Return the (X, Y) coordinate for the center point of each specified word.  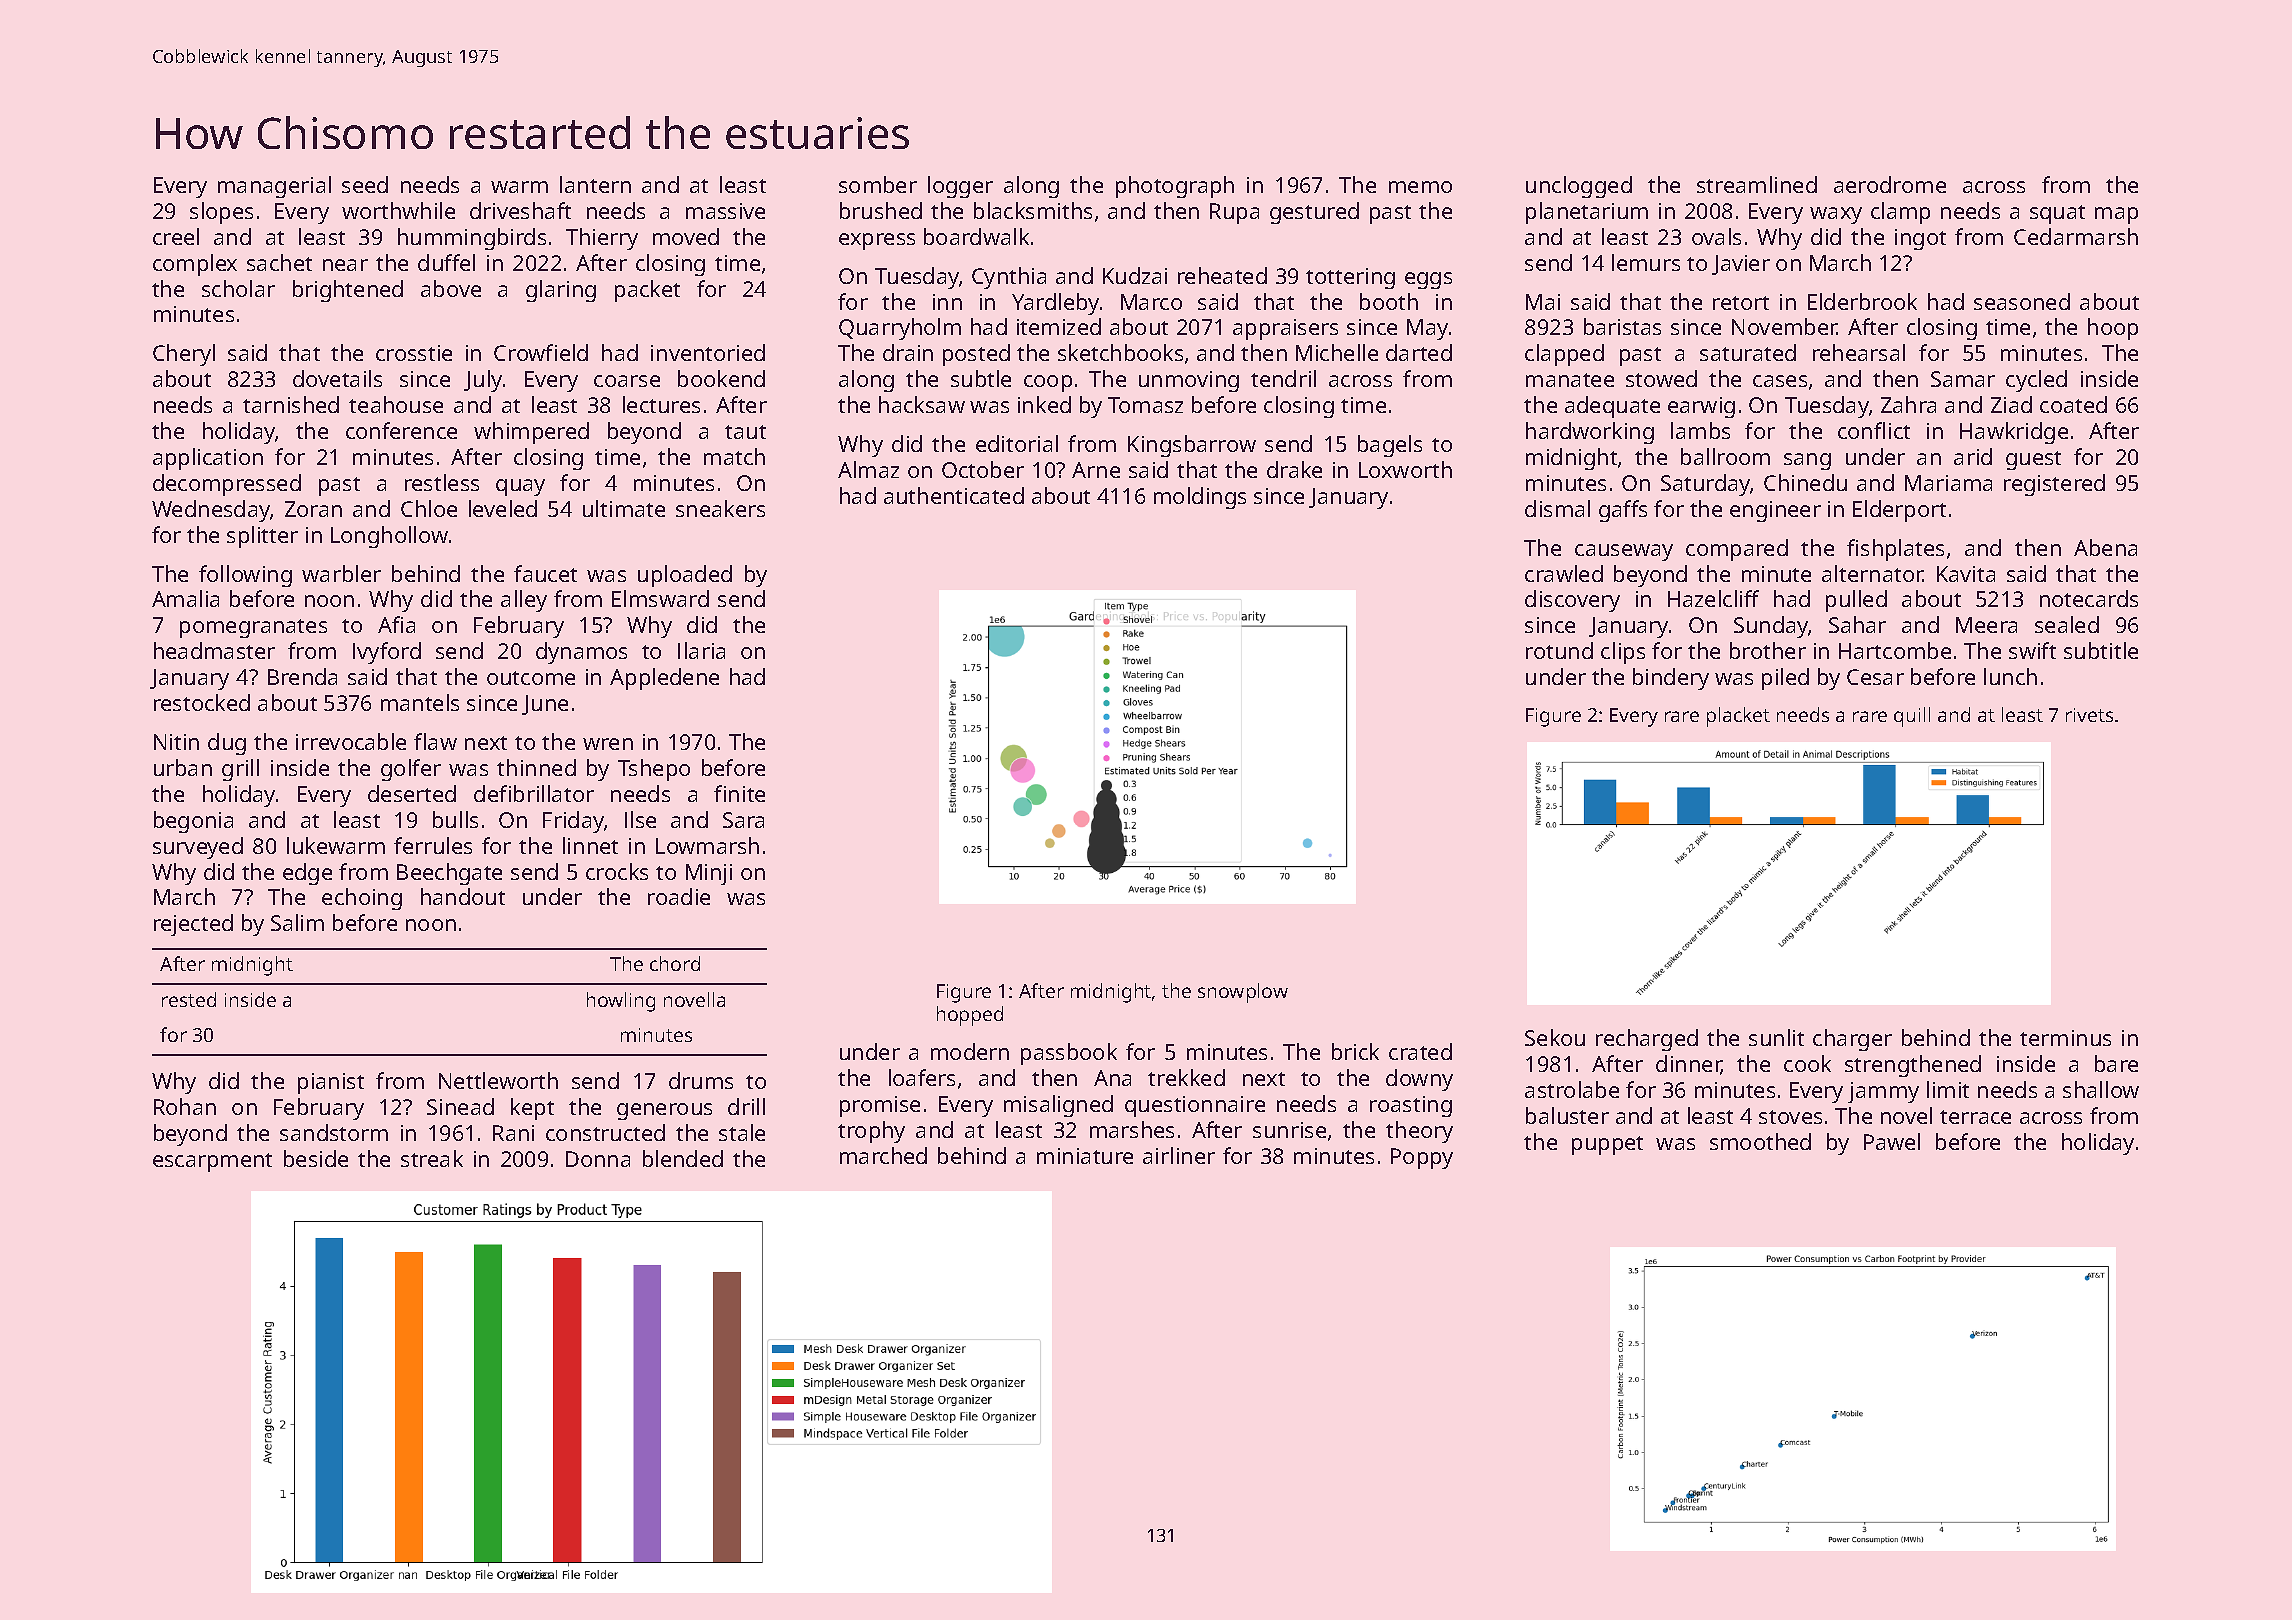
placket (1738, 717)
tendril (1283, 378)
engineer (1775, 511)
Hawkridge (2014, 433)
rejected (193, 925)
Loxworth (1405, 469)
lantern (595, 184)
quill (1912, 717)
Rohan (185, 1106)
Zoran (313, 509)
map (2116, 215)
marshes (1132, 1129)
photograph (1175, 187)
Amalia (185, 598)
